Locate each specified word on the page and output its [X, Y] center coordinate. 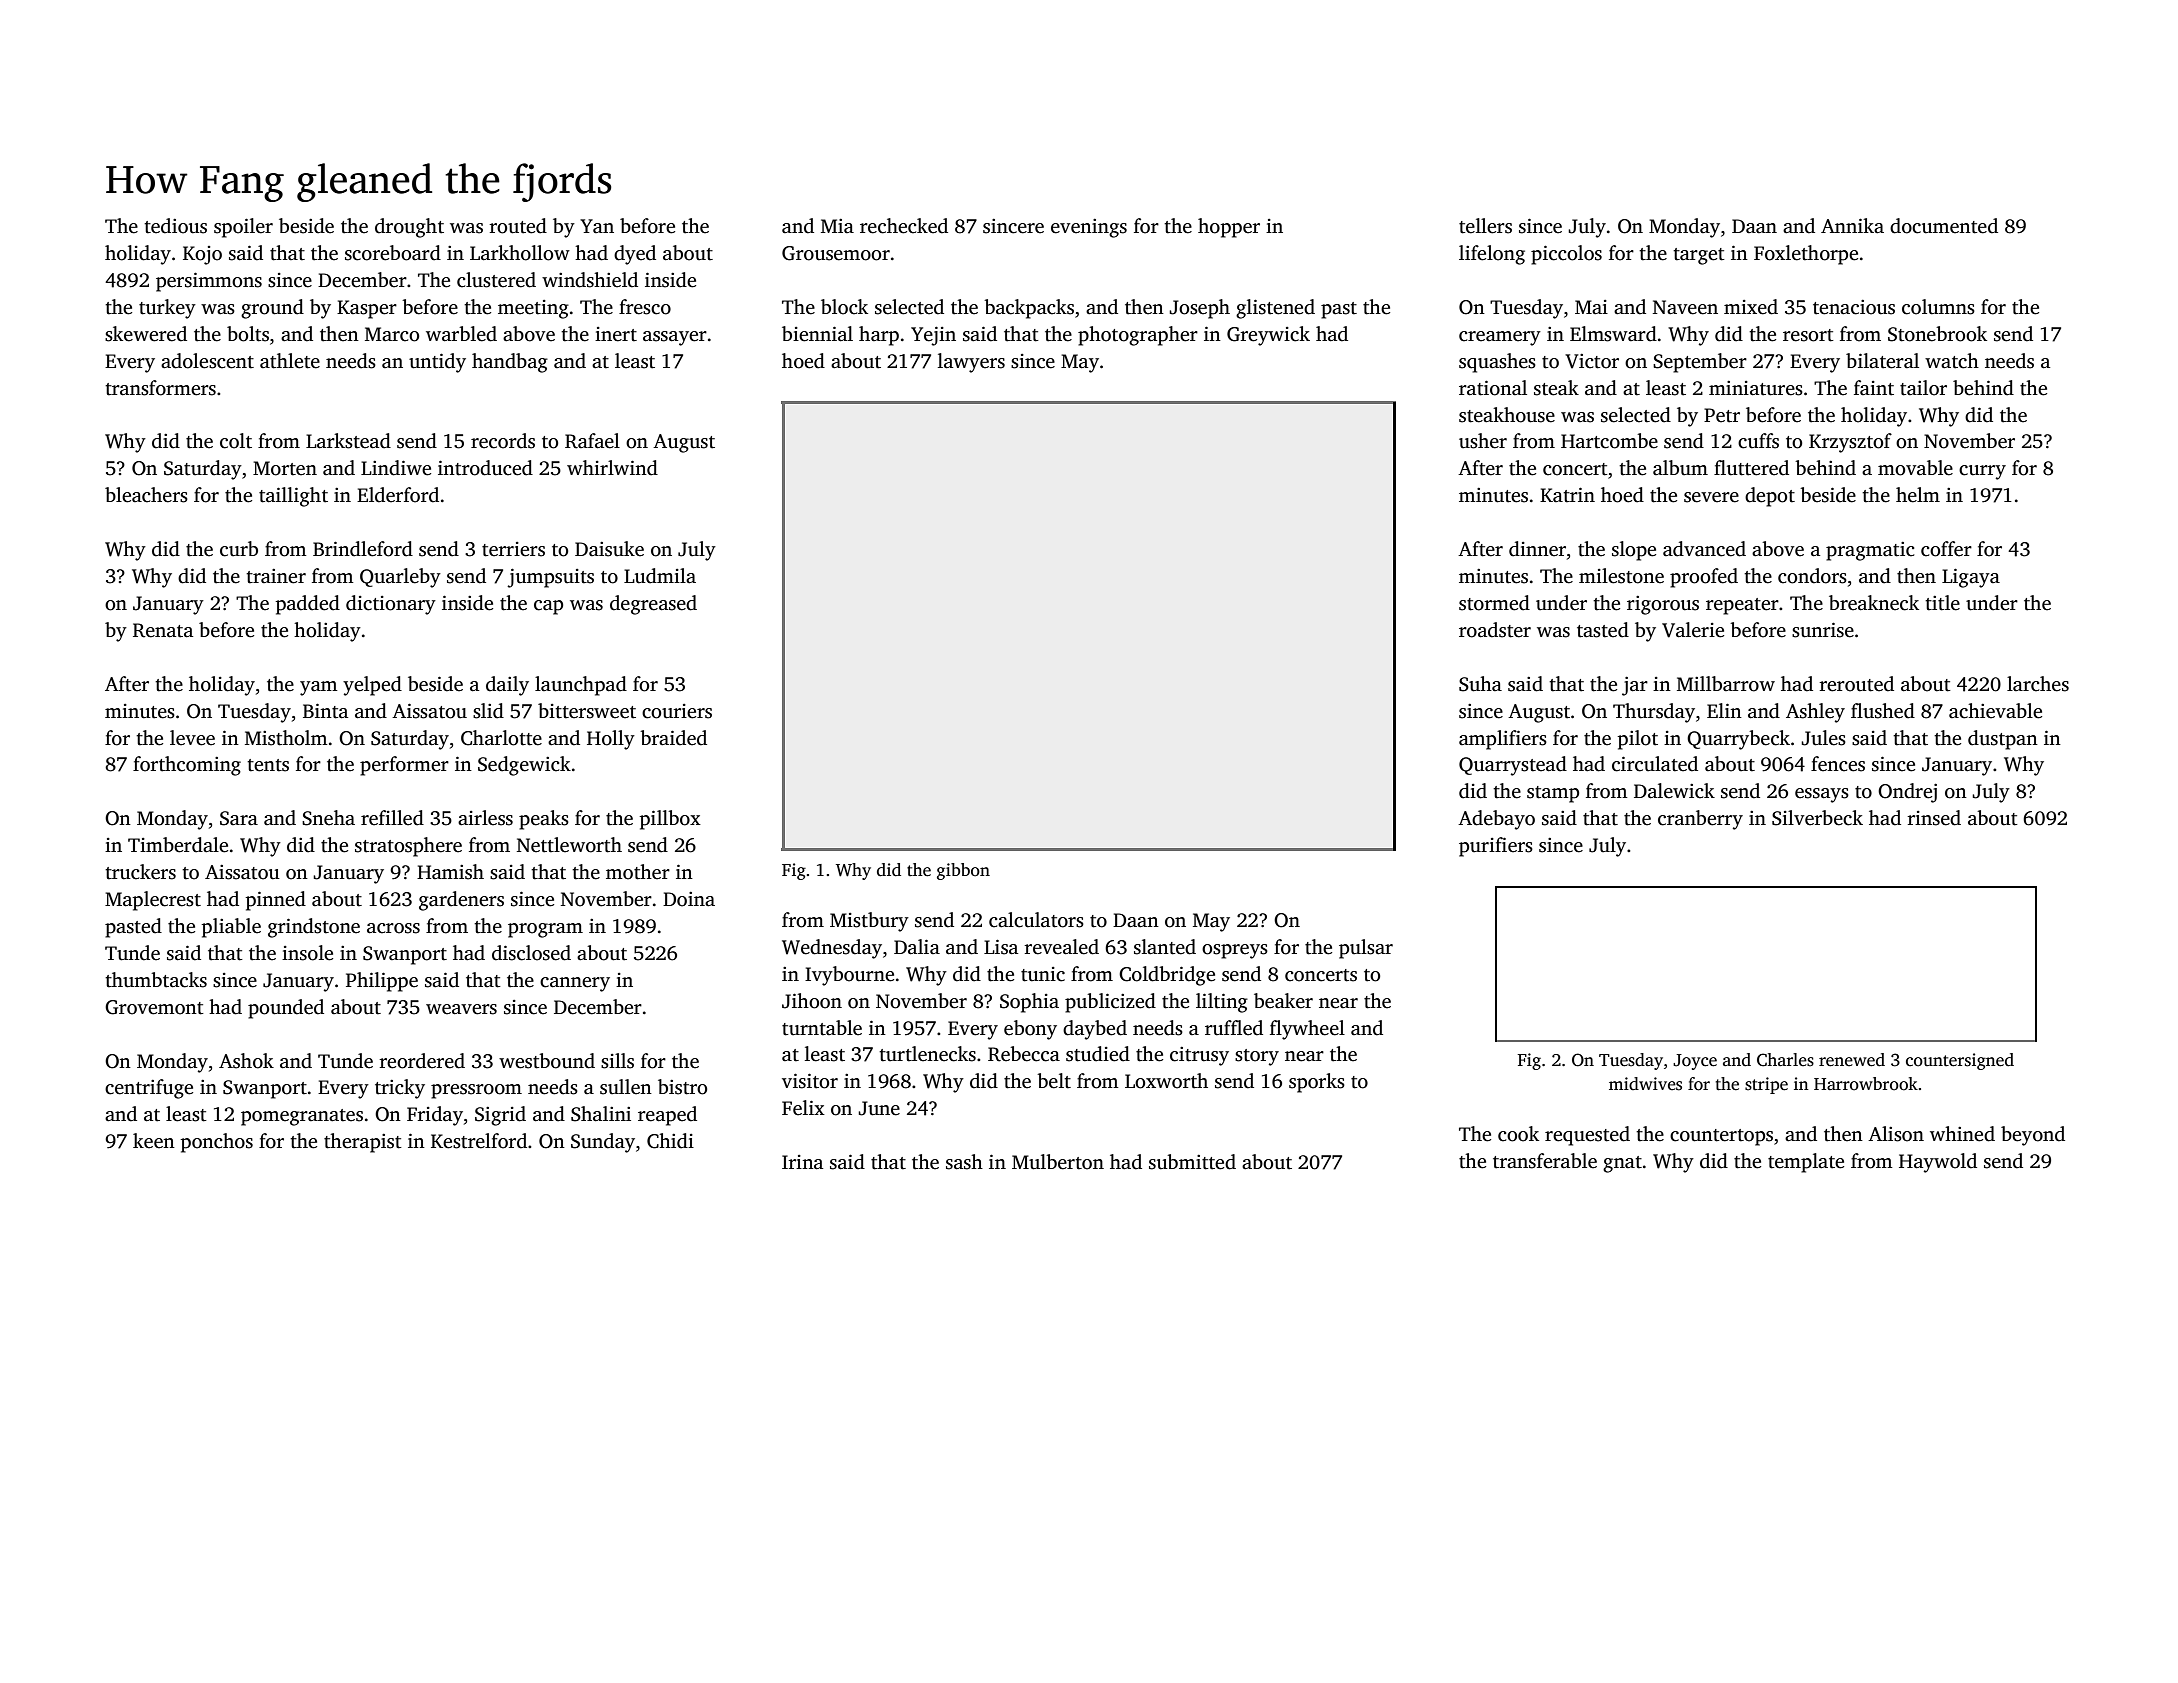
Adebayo [1496, 820]
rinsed [1934, 818]
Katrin [1567, 495]
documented [1944, 226]
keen [154, 1141]
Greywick [1268, 336]
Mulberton [1058, 1162]
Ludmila [660, 576]
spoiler [243, 228]
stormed [1494, 603]
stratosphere [408, 847]
